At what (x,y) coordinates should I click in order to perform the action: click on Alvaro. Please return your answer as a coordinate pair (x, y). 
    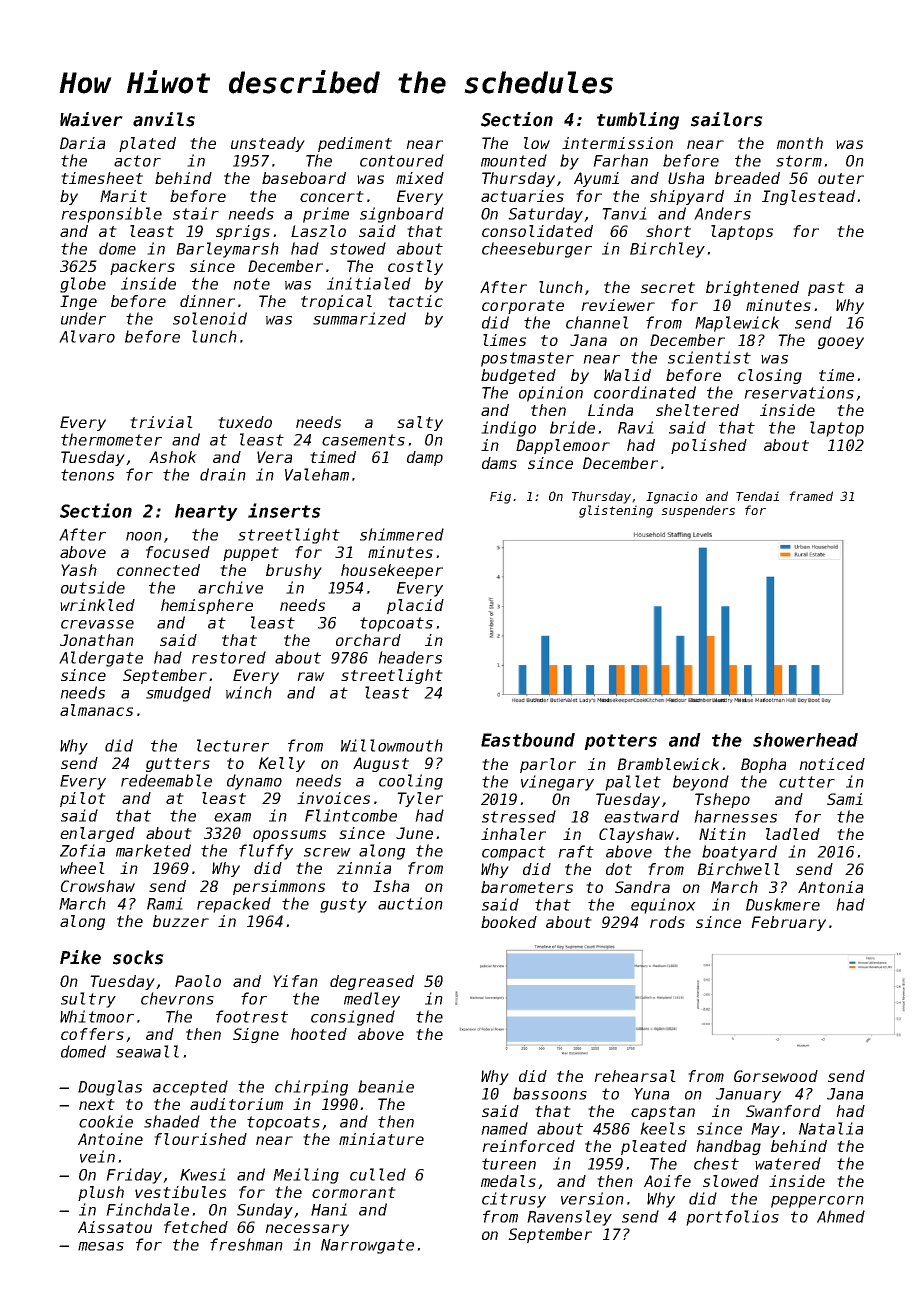
    Looking at the image, I should click on (87, 336).
